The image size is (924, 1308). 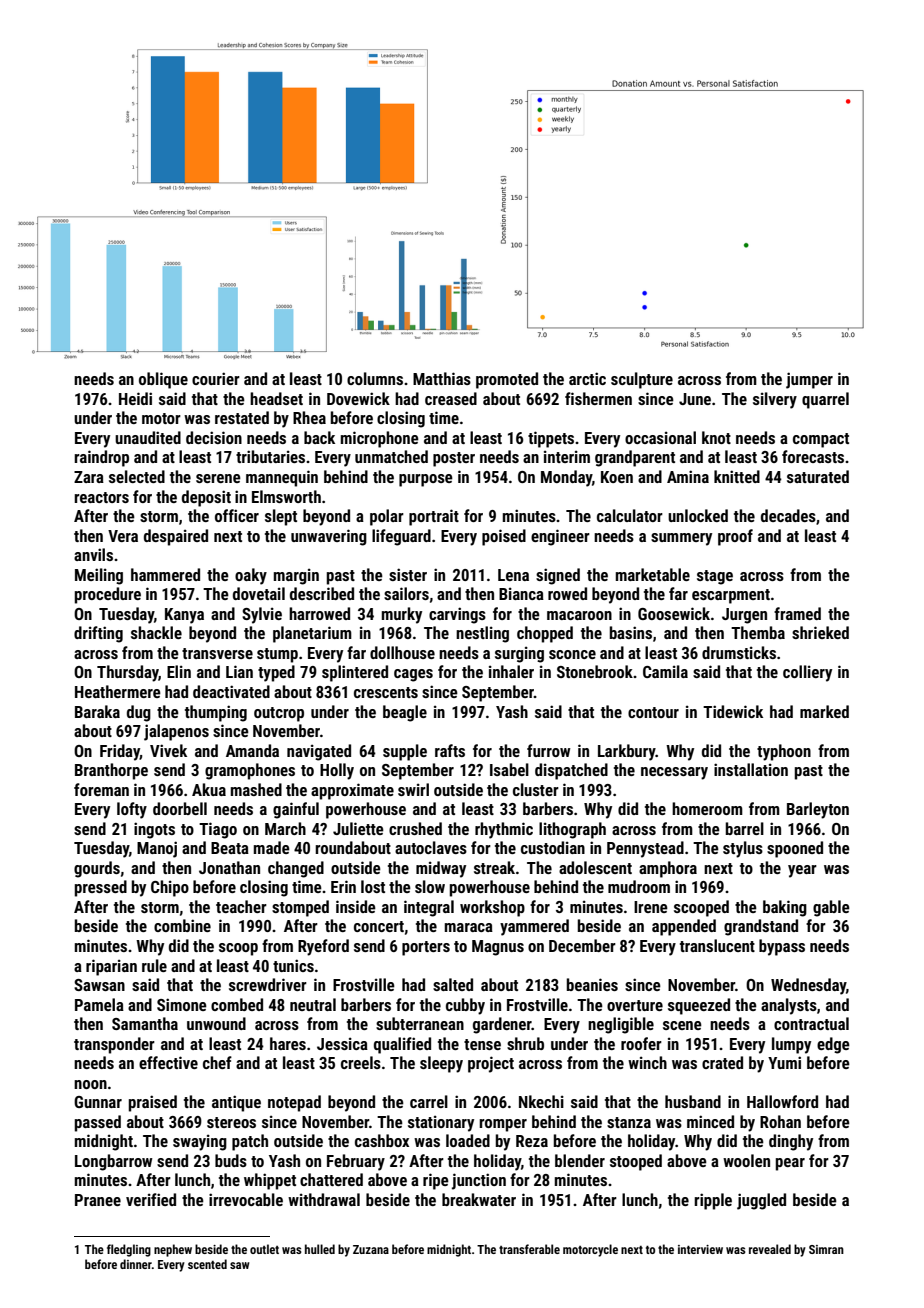 What do you see at coordinates (207, 1264) in the screenshot?
I see `scented` at bounding box center [207, 1264].
